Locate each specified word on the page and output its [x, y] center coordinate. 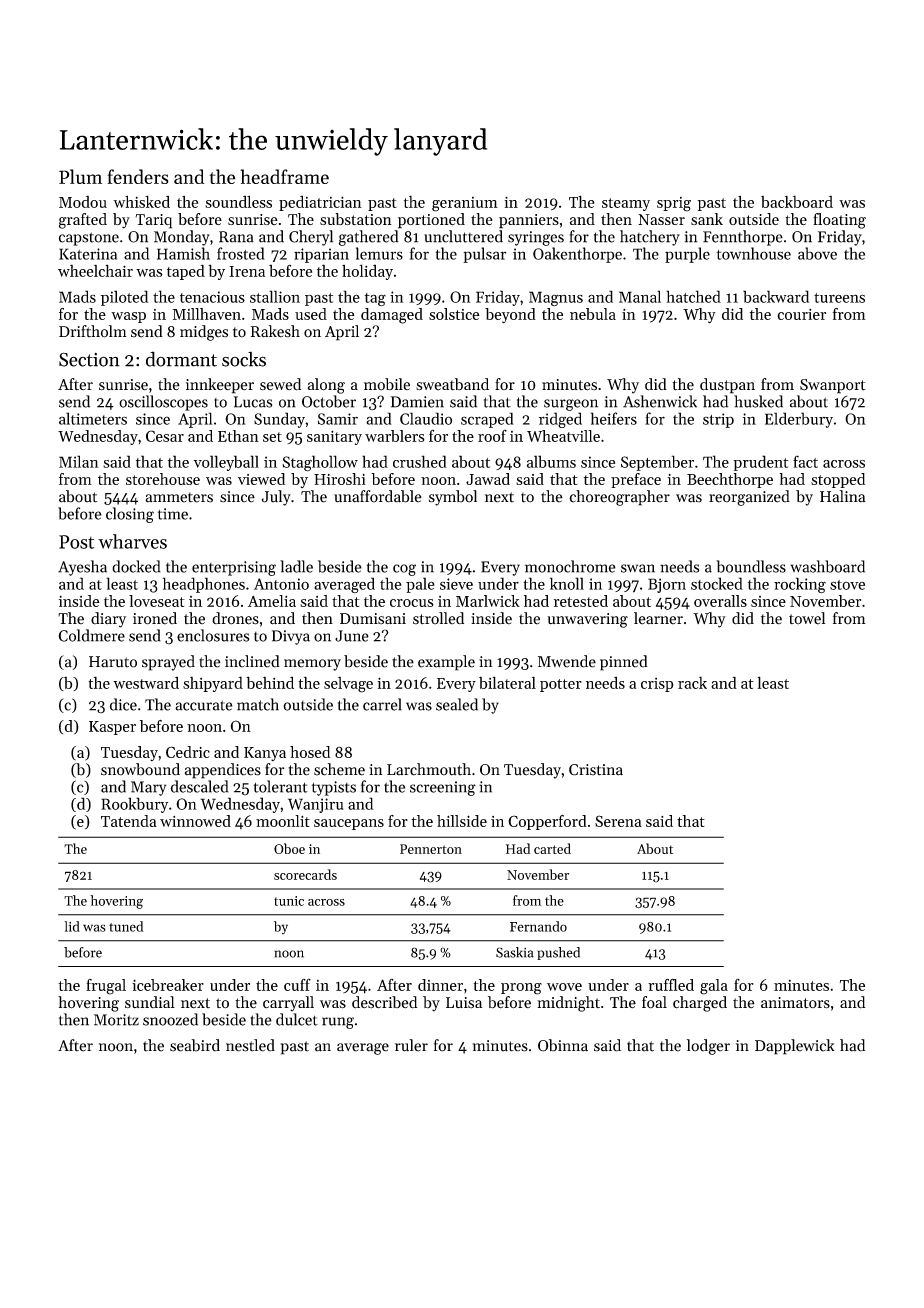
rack [692, 682]
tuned [126, 926]
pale [420, 585]
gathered [369, 238]
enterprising [234, 568]
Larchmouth [429, 769]
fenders [138, 176]
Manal [640, 296]
